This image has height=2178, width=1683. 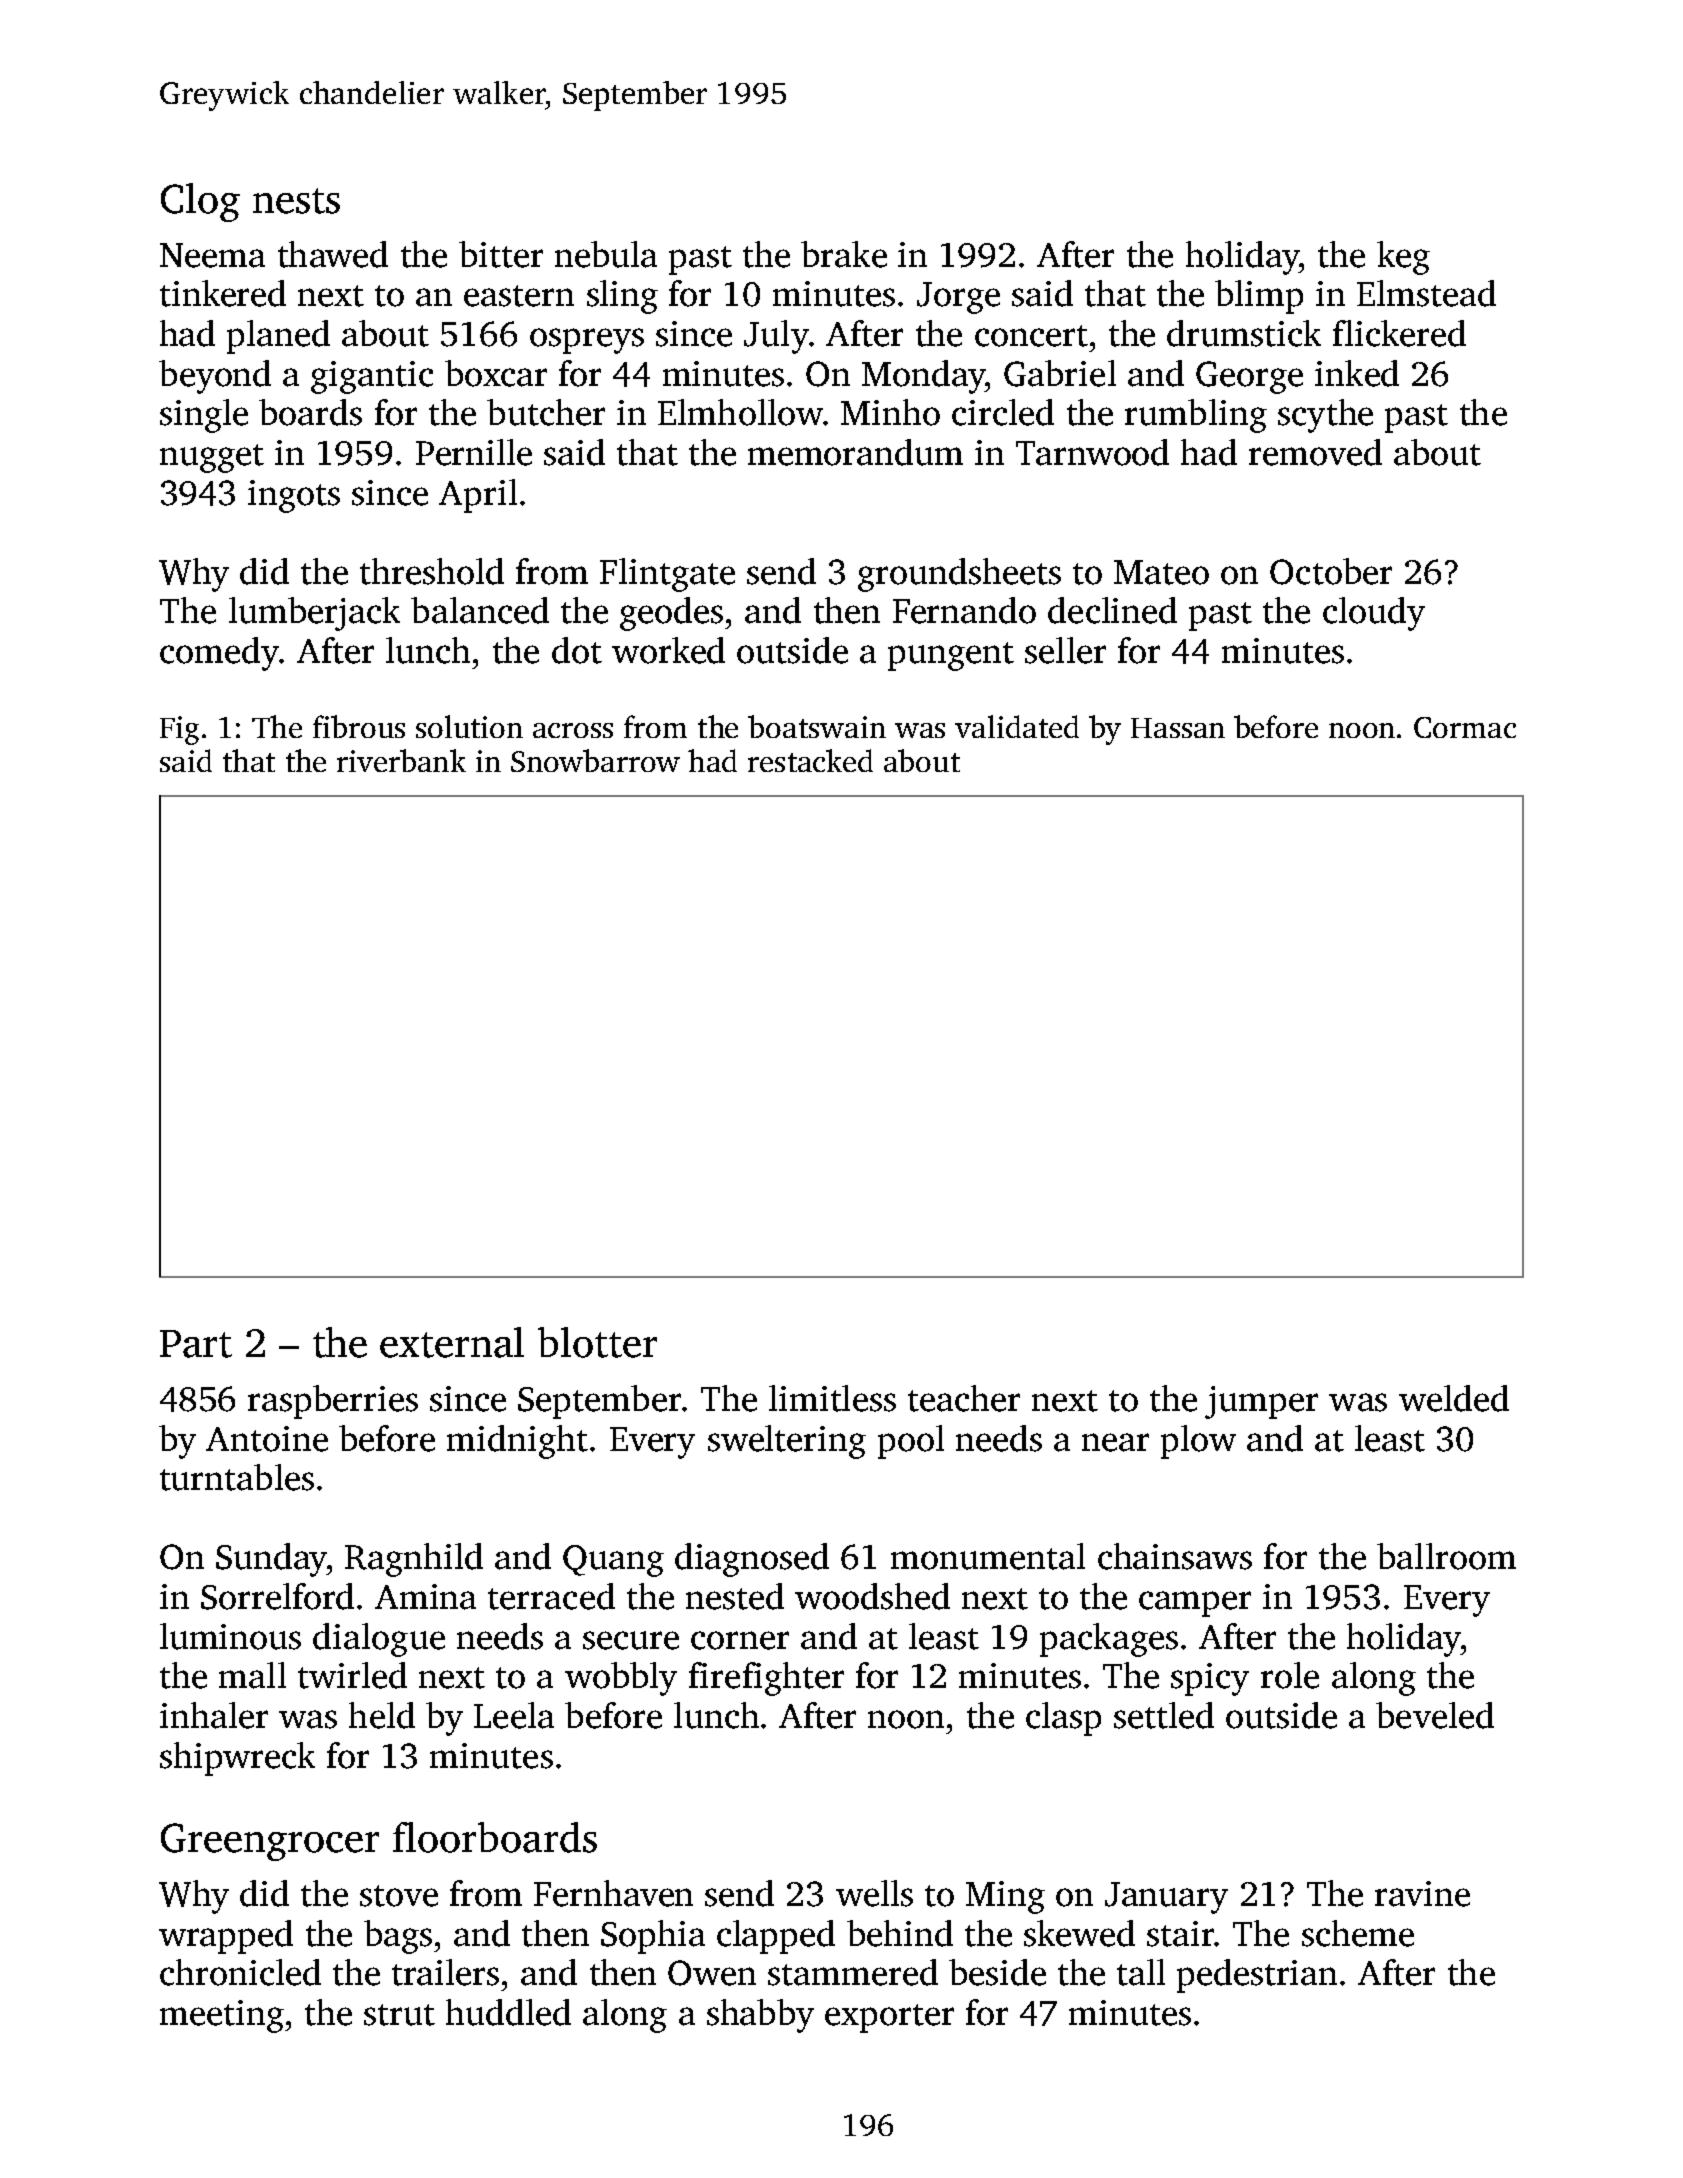 What do you see at coordinates (196, 1344) in the image?
I see `Part` at bounding box center [196, 1344].
